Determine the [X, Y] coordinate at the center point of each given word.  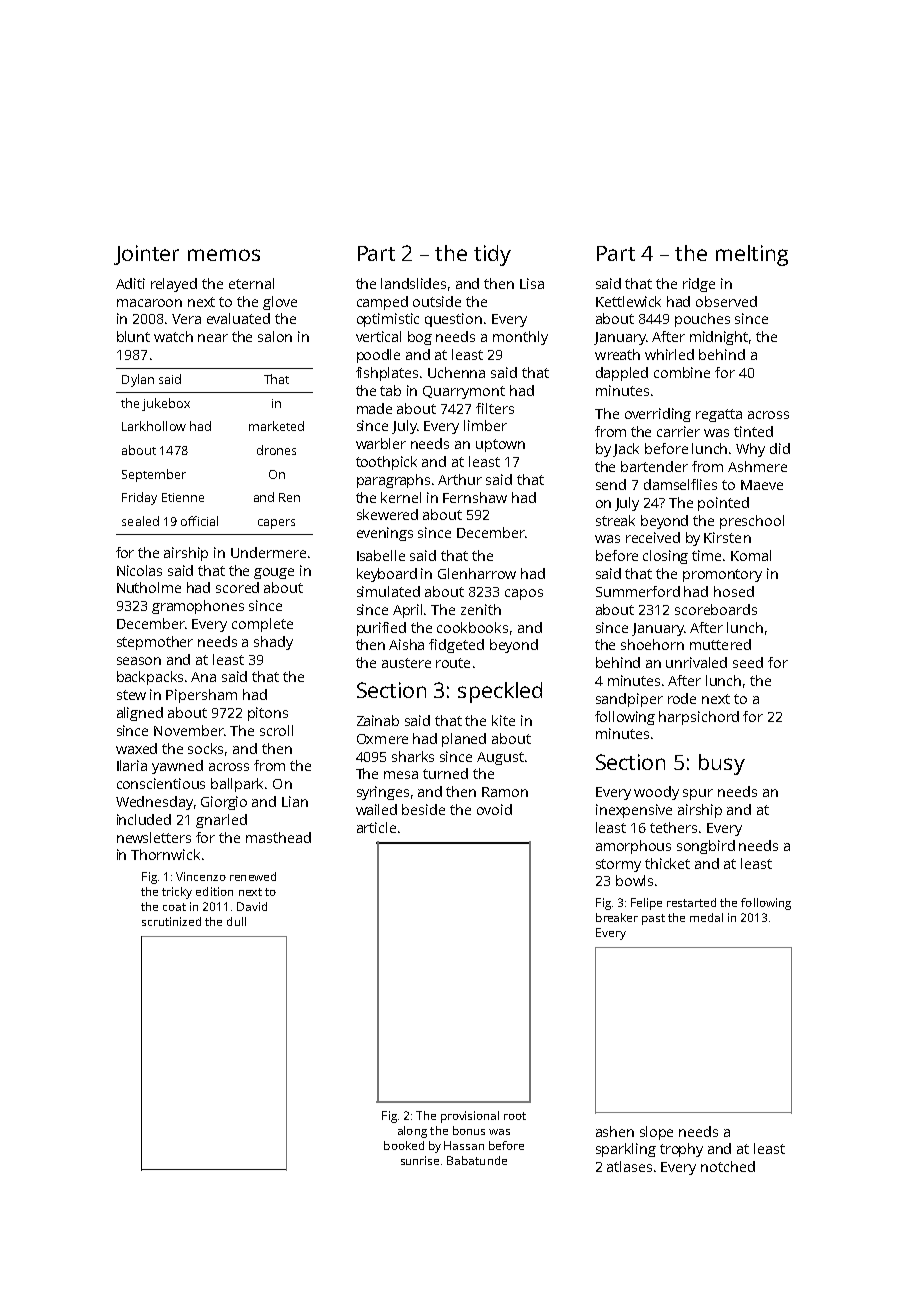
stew [131, 695]
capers [276, 524]
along [412, 1132]
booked [404, 1145]
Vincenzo [201, 876]
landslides [413, 283]
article [376, 827]
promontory [722, 575]
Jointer [146, 255]
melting [752, 255]
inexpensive [634, 811]
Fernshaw [475, 497]
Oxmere [382, 739]
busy [722, 764]
